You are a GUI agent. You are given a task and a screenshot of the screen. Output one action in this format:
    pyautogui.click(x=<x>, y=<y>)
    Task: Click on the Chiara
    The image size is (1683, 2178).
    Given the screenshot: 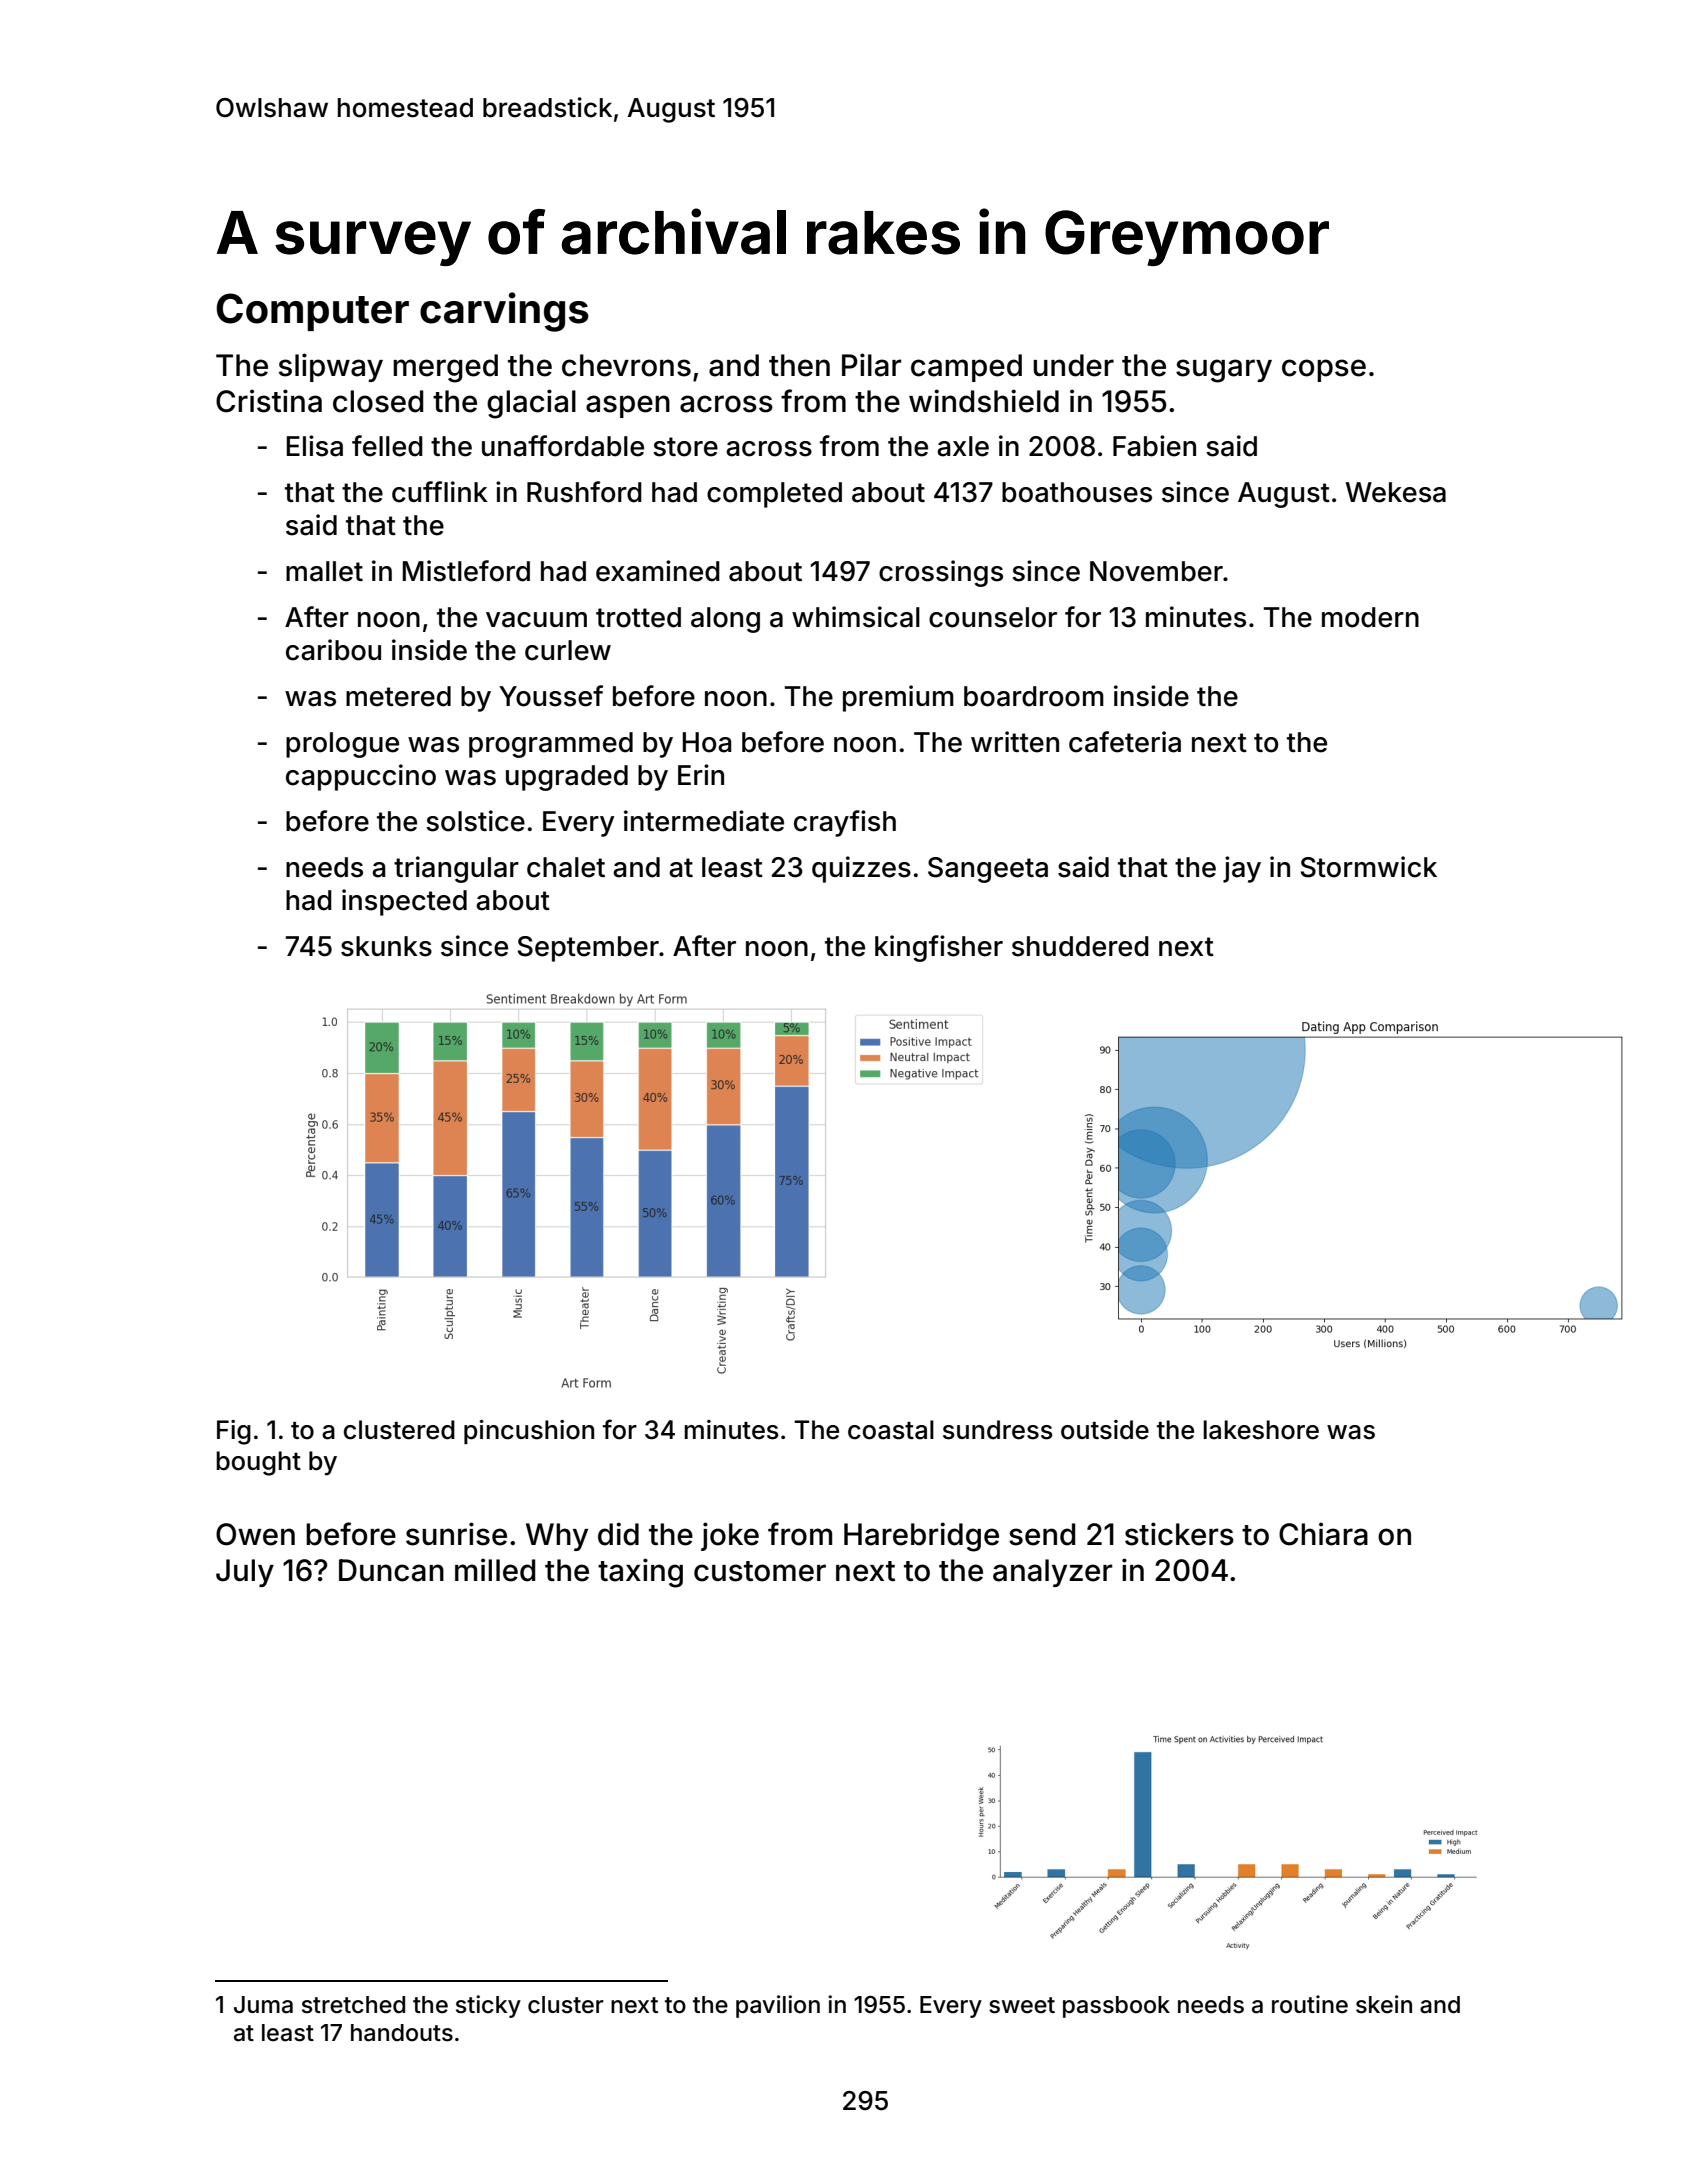 What is the action you would take?
    pyautogui.click(x=1323, y=1534)
